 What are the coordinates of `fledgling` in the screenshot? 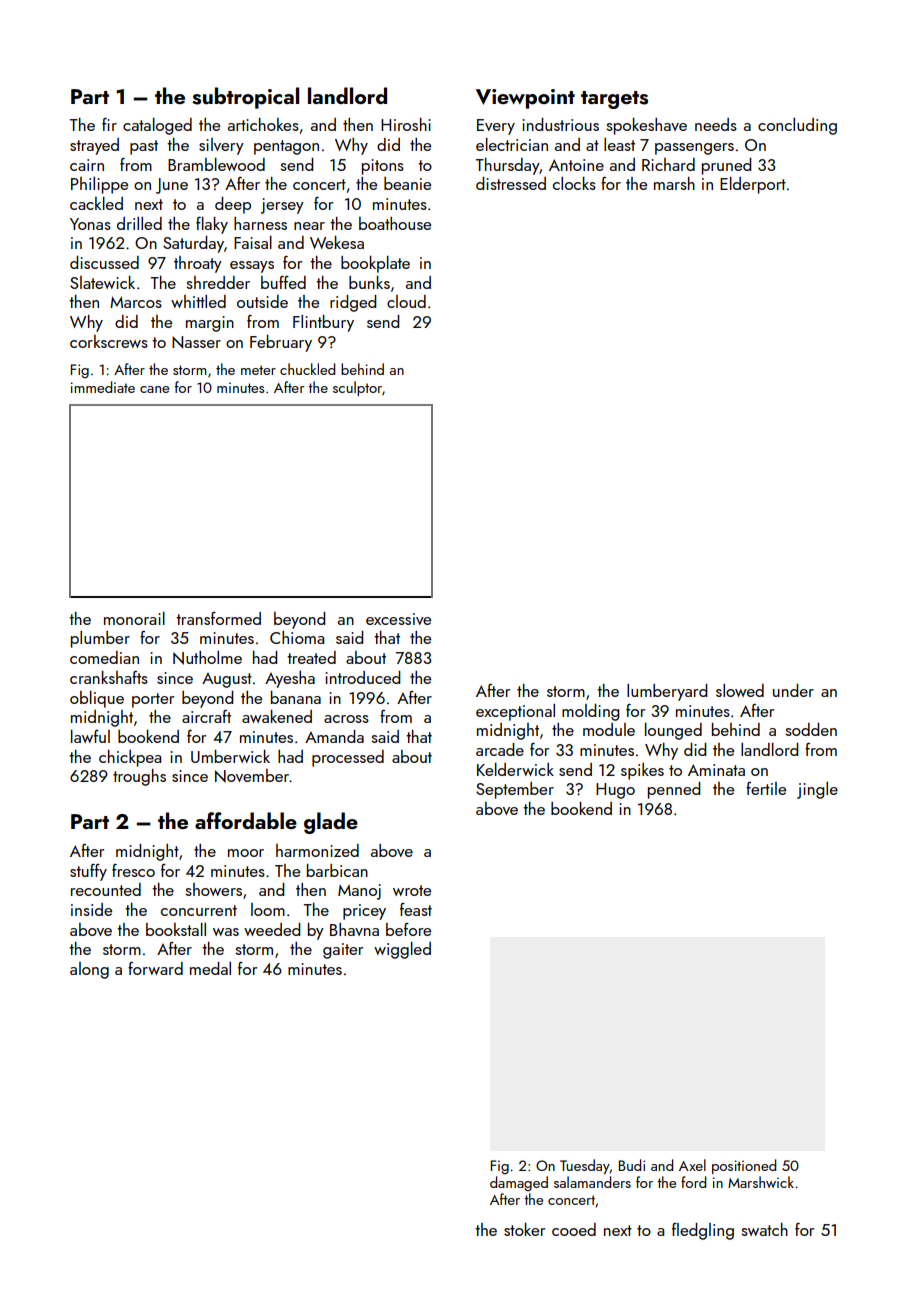 It's located at (703, 1231).
